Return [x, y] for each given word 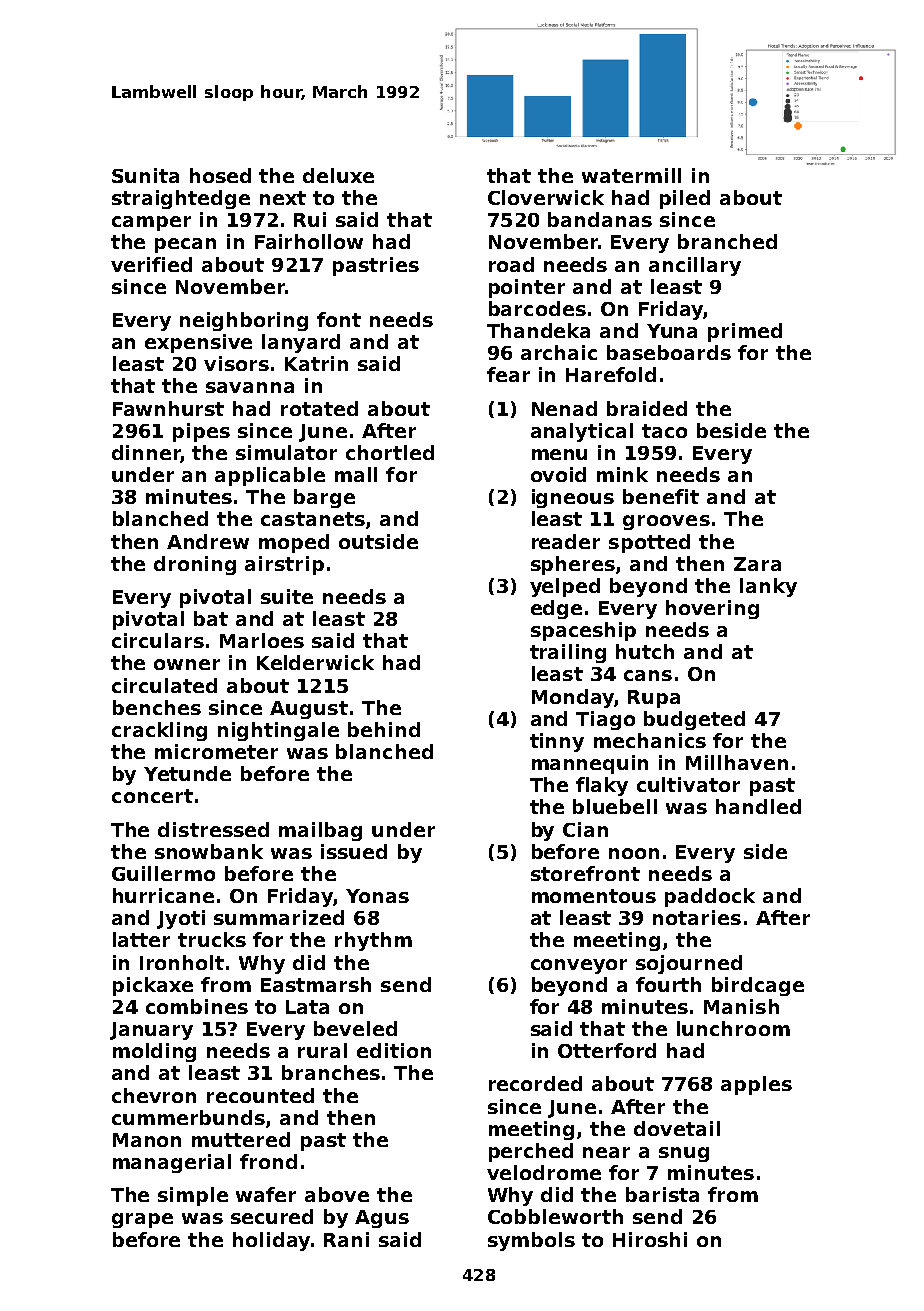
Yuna [672, 331]
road [511, 264]
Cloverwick [546, 197]
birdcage [758, 986]
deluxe [338, 175]
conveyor [579, 966]
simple [193, 1196]
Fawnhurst [168, 408]
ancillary [695, 266]
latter [141, 939]
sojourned [689, 964]
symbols [531, 1241]
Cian [585, 829]
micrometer [216, 751]
